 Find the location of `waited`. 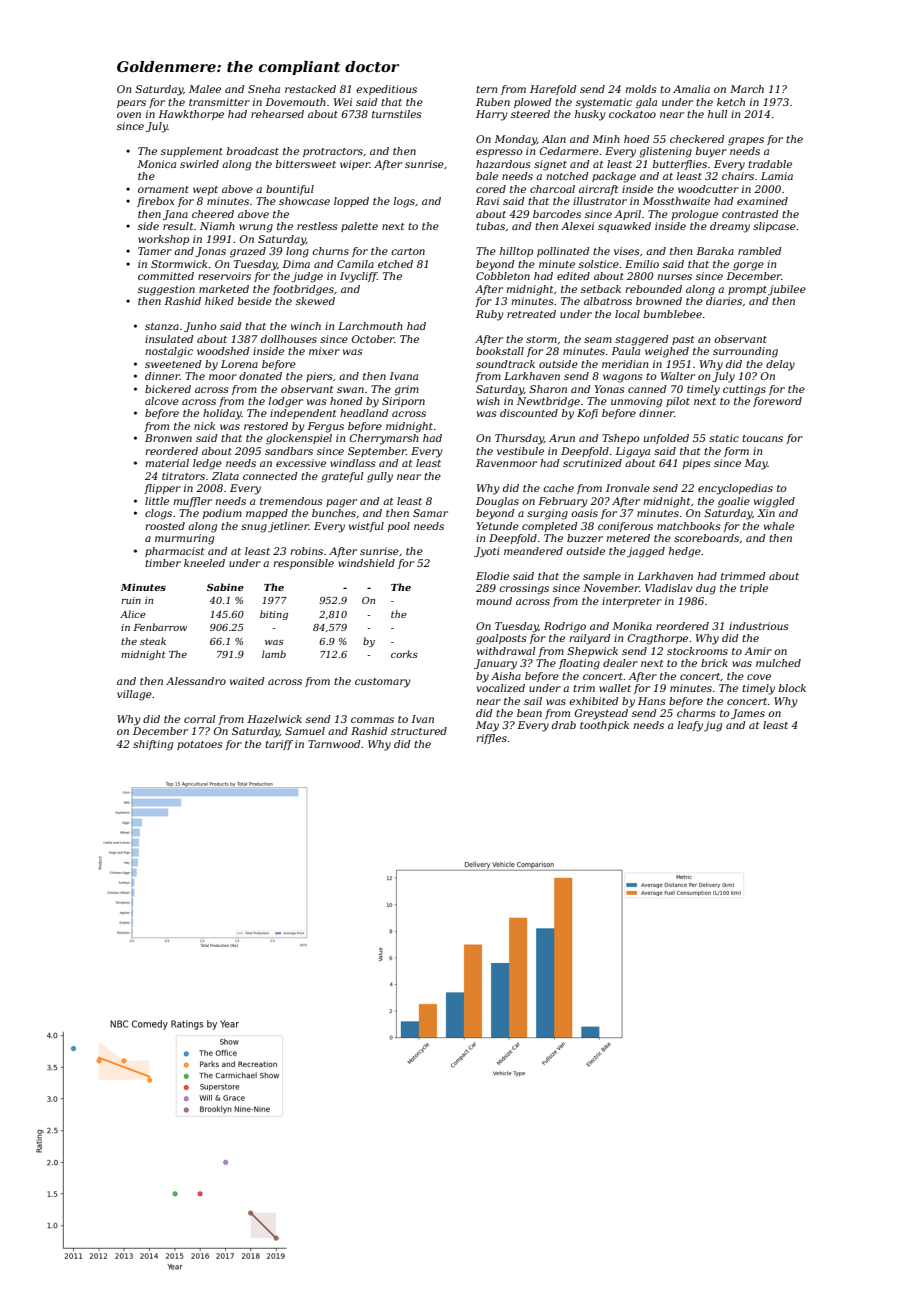

waited is located at coordinates (247, 681).
